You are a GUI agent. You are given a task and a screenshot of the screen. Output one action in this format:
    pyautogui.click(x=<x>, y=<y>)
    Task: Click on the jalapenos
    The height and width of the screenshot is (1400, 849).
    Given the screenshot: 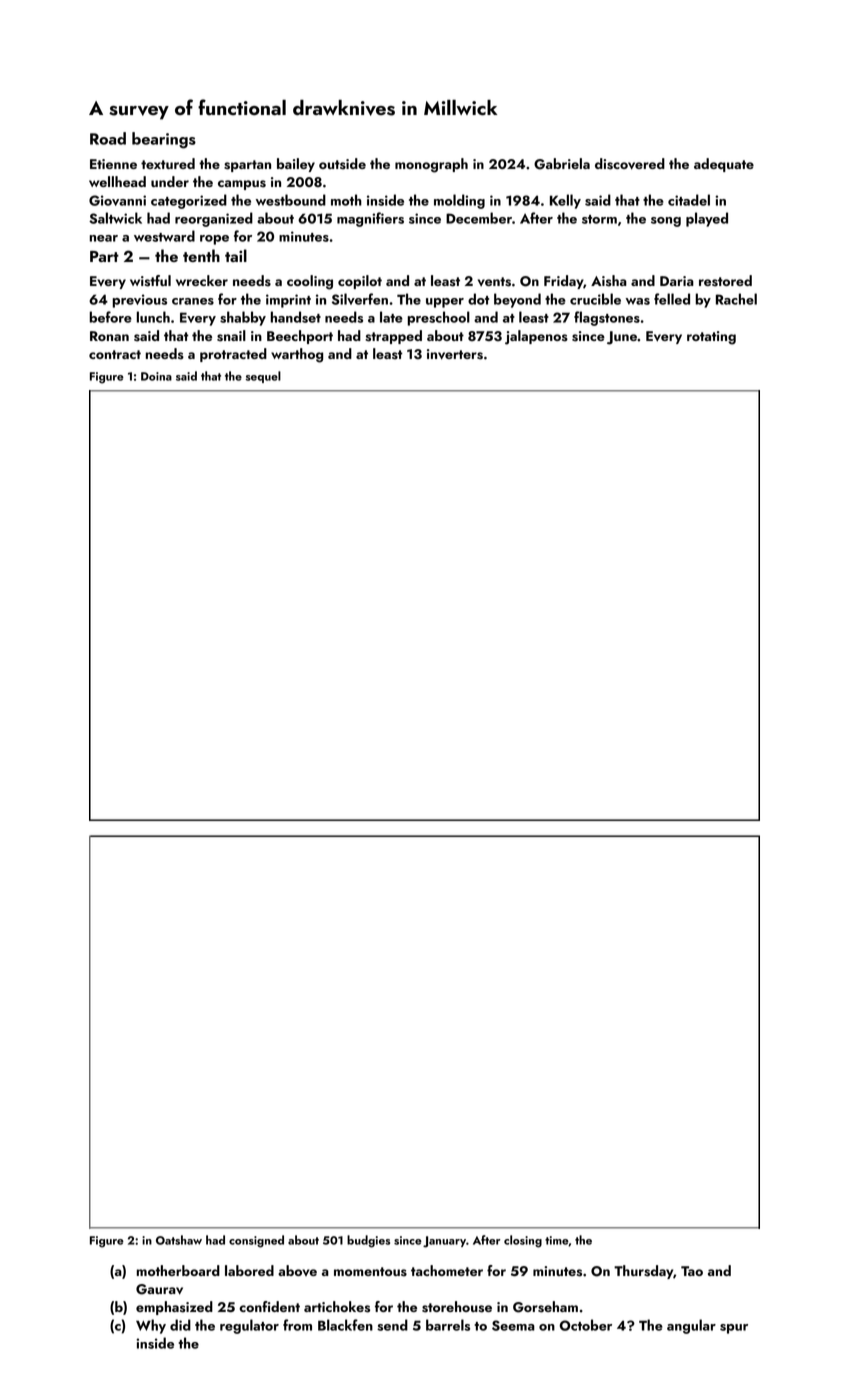 What is the action you would take?
    pyautogui.click(x=536, y=337)
